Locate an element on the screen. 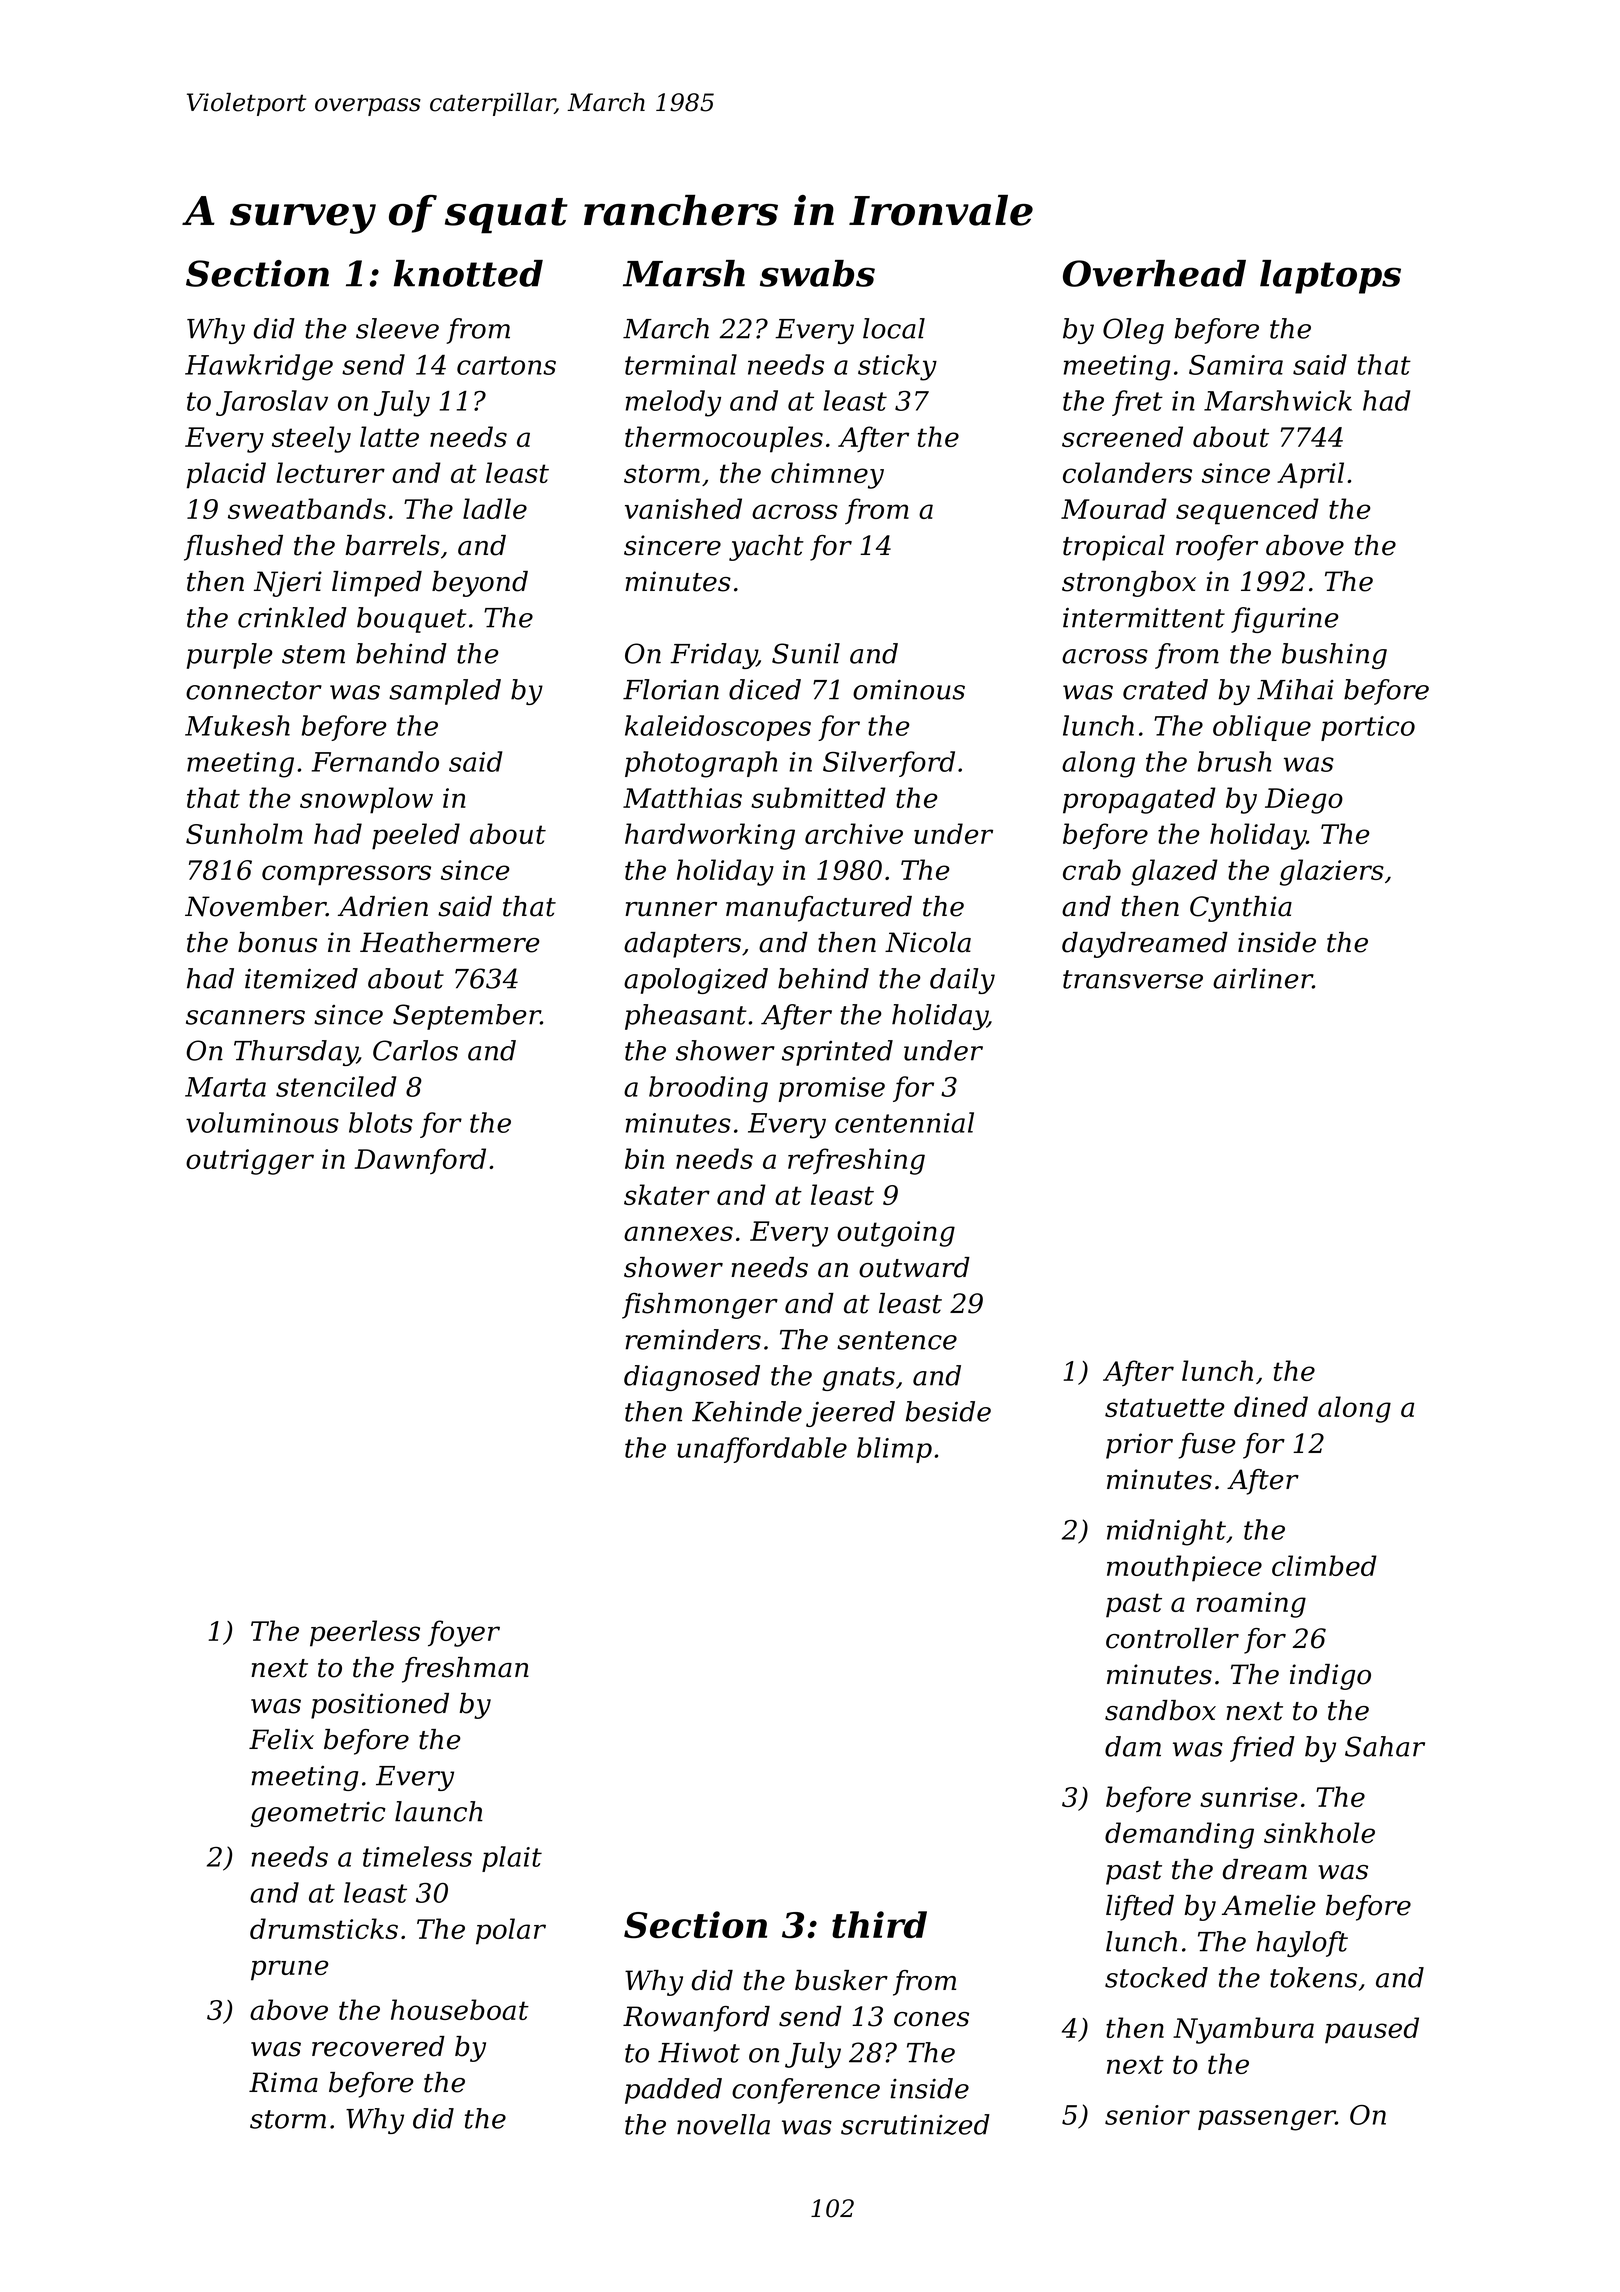 This screenshot has width=1620, height=2292. cartons is located at coordinates (506, 365).
